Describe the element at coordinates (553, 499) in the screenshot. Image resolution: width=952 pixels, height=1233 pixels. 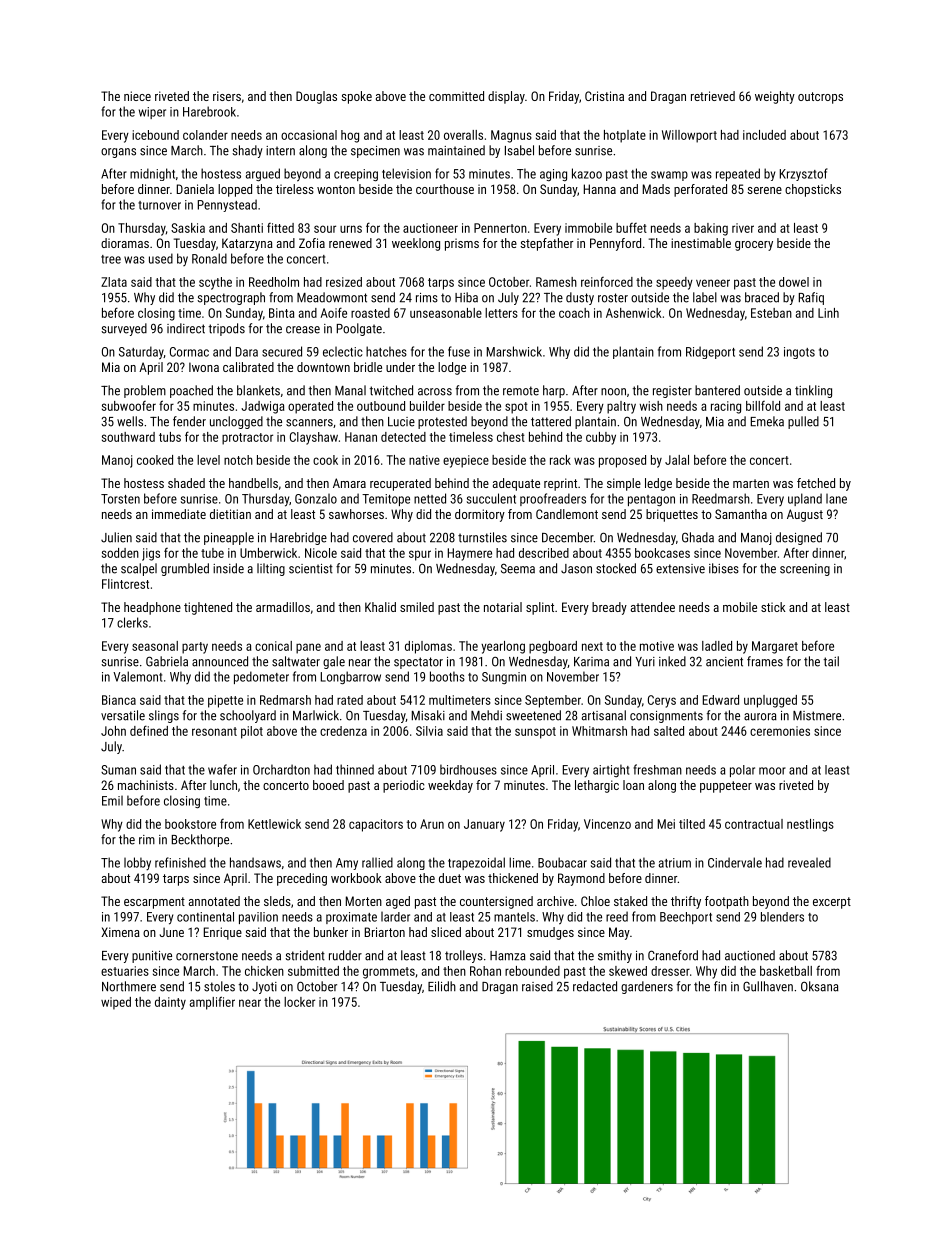
I see `proofreaders` at that location.
